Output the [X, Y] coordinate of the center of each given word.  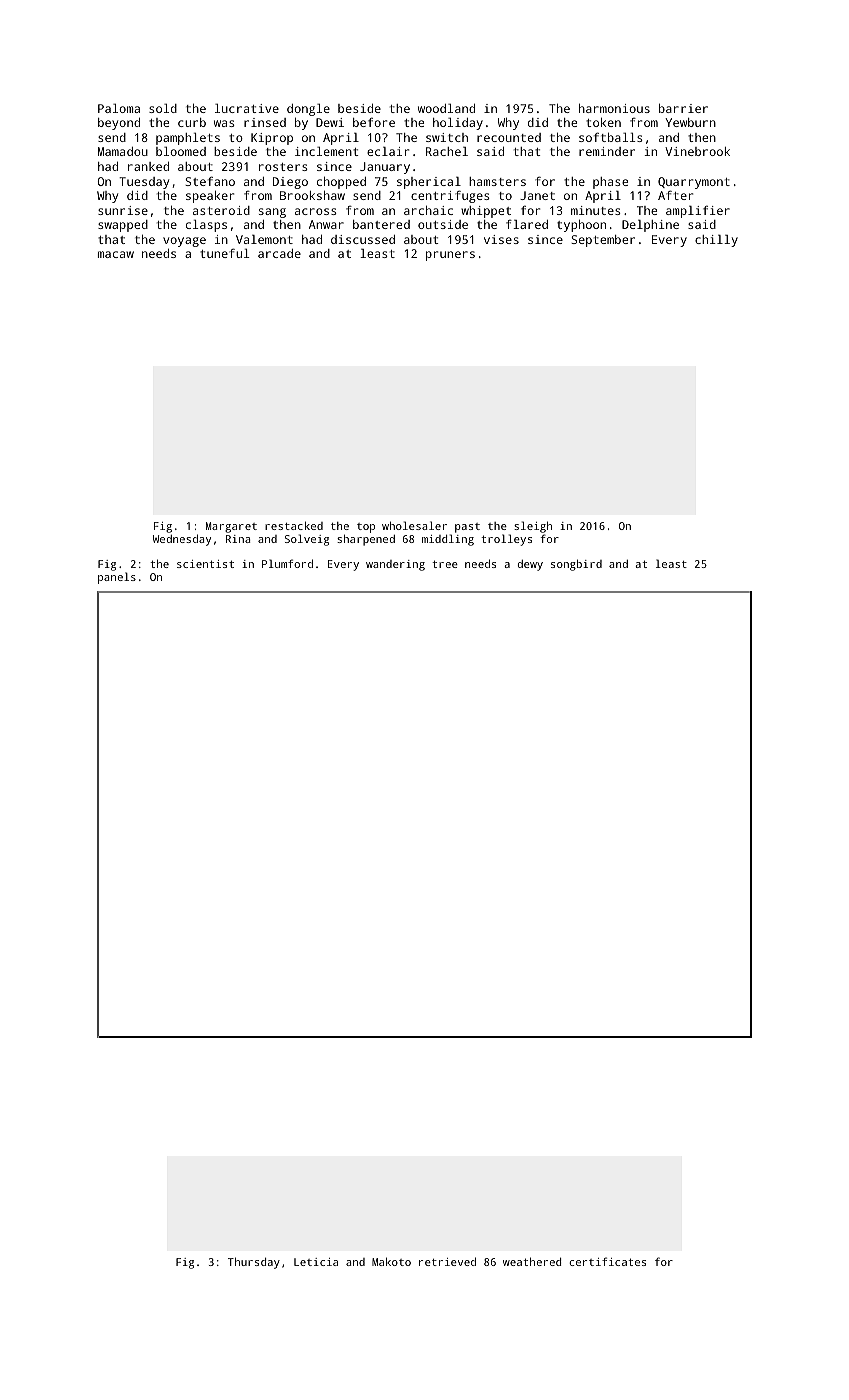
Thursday [254, 1263]
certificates [607, 1261]
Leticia [316, 1262]
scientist [205, 564]
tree [445, 564]
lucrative [247, 108]
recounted [509, 137]
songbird [576, 565]
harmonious [614, 108]
